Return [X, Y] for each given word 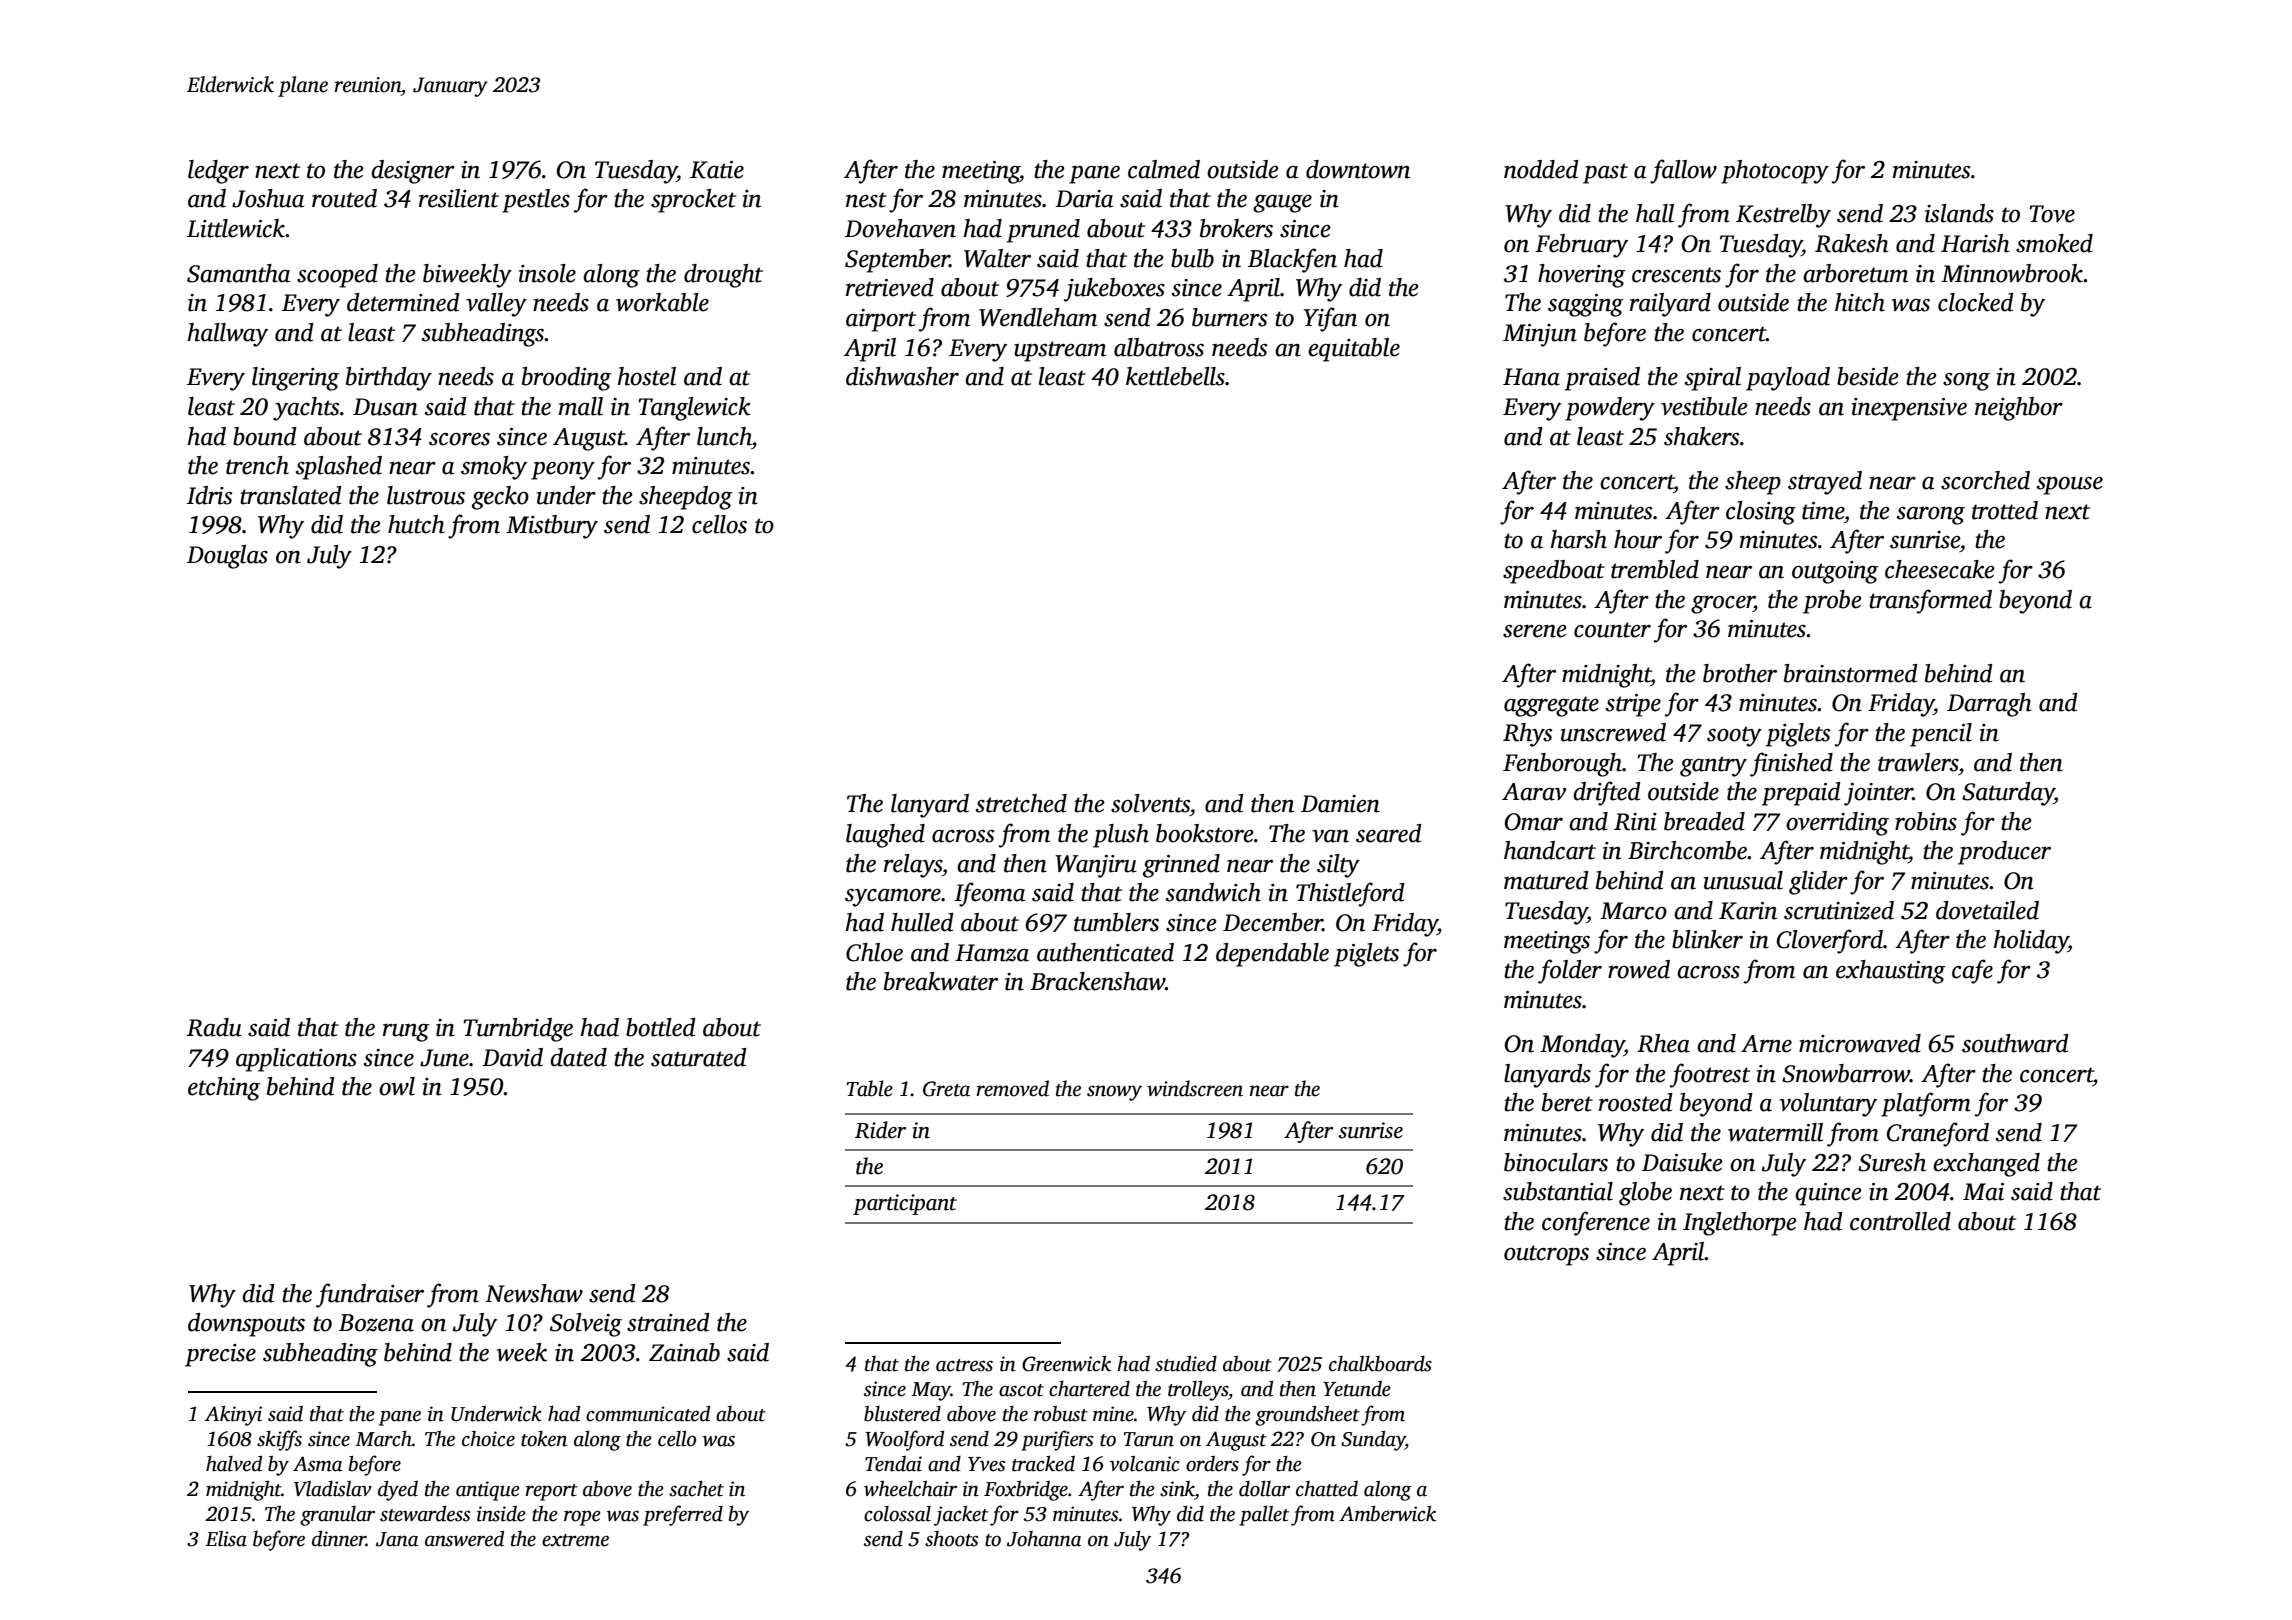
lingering [295, 379]
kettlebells [1175, 376]
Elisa [226, 1539]
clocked [1976, 302]
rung [406, 1032]
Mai [1983, 1192]
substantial [1558, 1191]
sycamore [893, 898]
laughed [885, 836]
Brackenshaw [1097, 981]
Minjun [1540, 335]
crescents [1676, 275]
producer [2004, 853]
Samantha [238, 273]
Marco [1633, 911]
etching [224, 1089]
